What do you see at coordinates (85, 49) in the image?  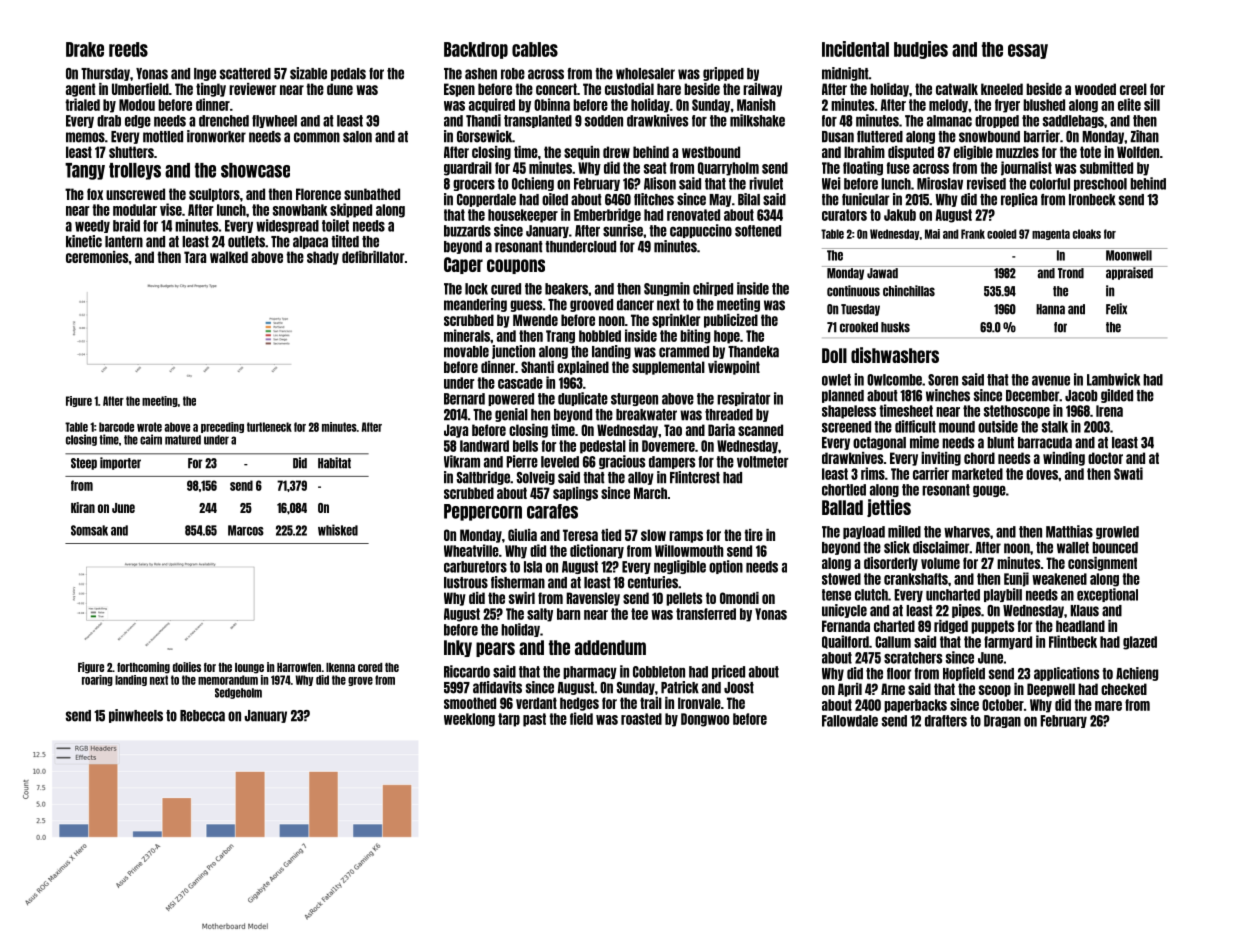 I see `Drake` at bounding box center [85, 49].
